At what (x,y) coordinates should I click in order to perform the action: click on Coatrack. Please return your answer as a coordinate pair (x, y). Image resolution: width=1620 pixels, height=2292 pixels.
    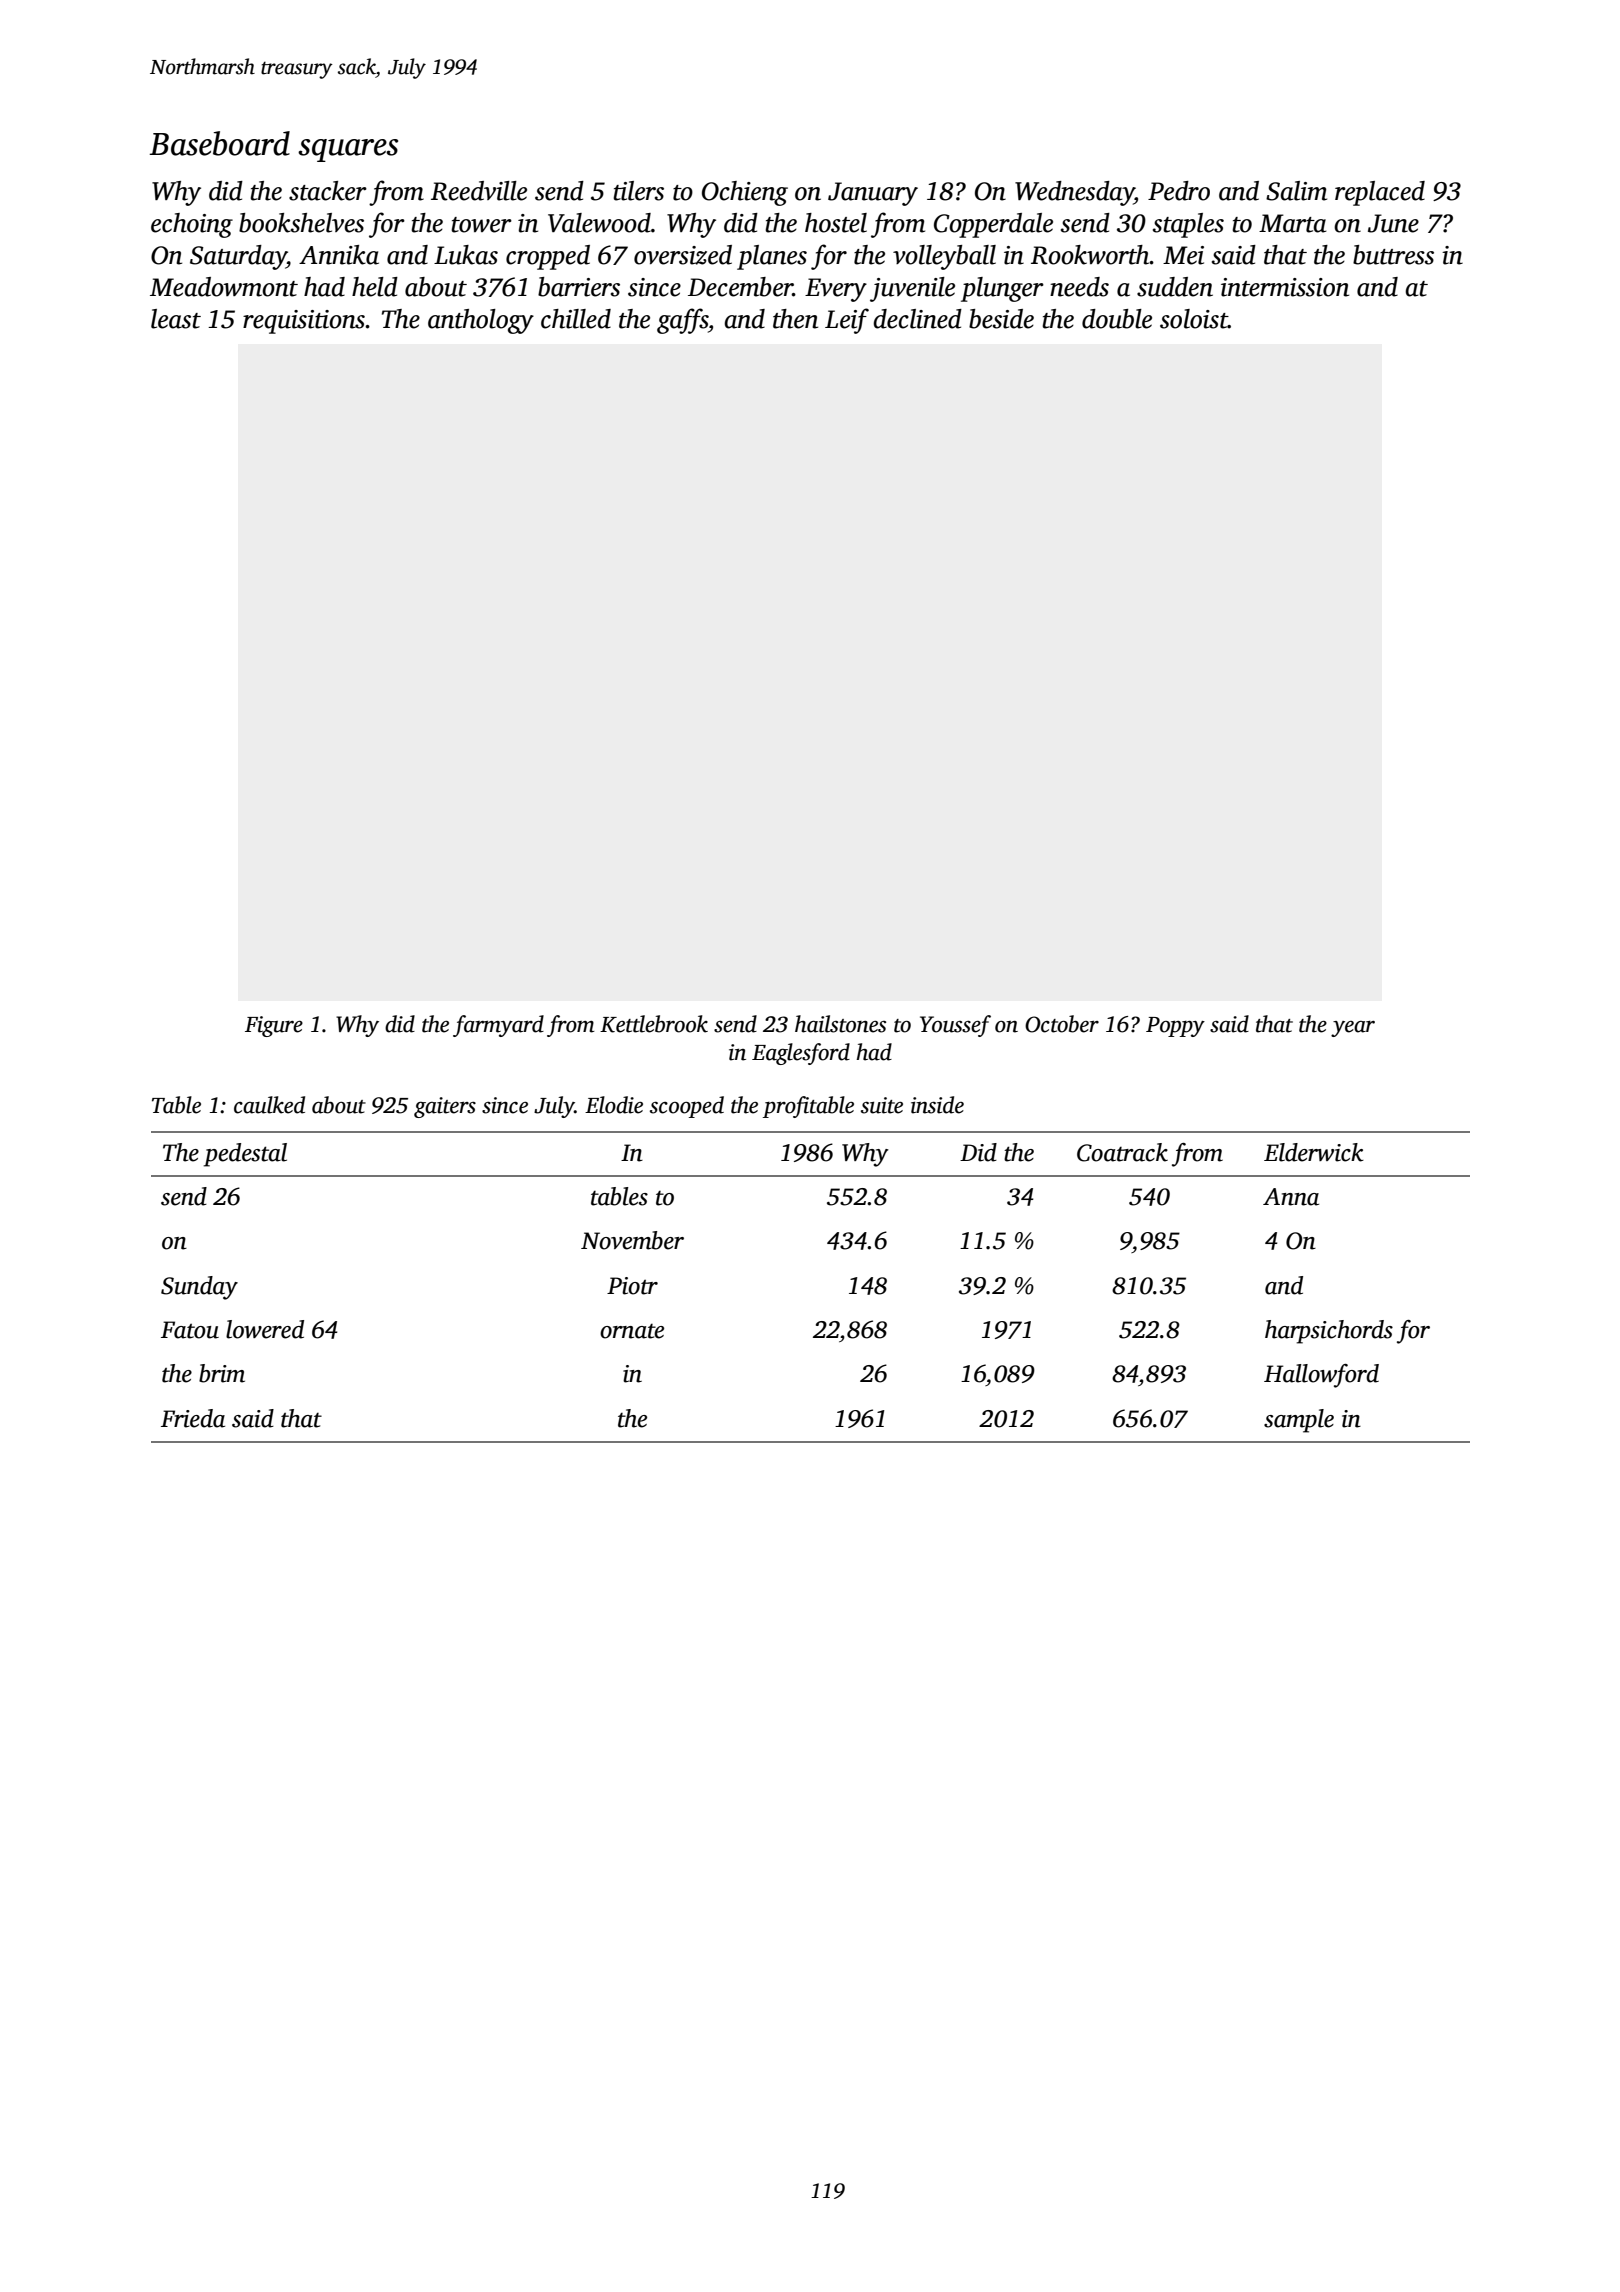
    Looking at the image, I should click on (1122, 1152).
